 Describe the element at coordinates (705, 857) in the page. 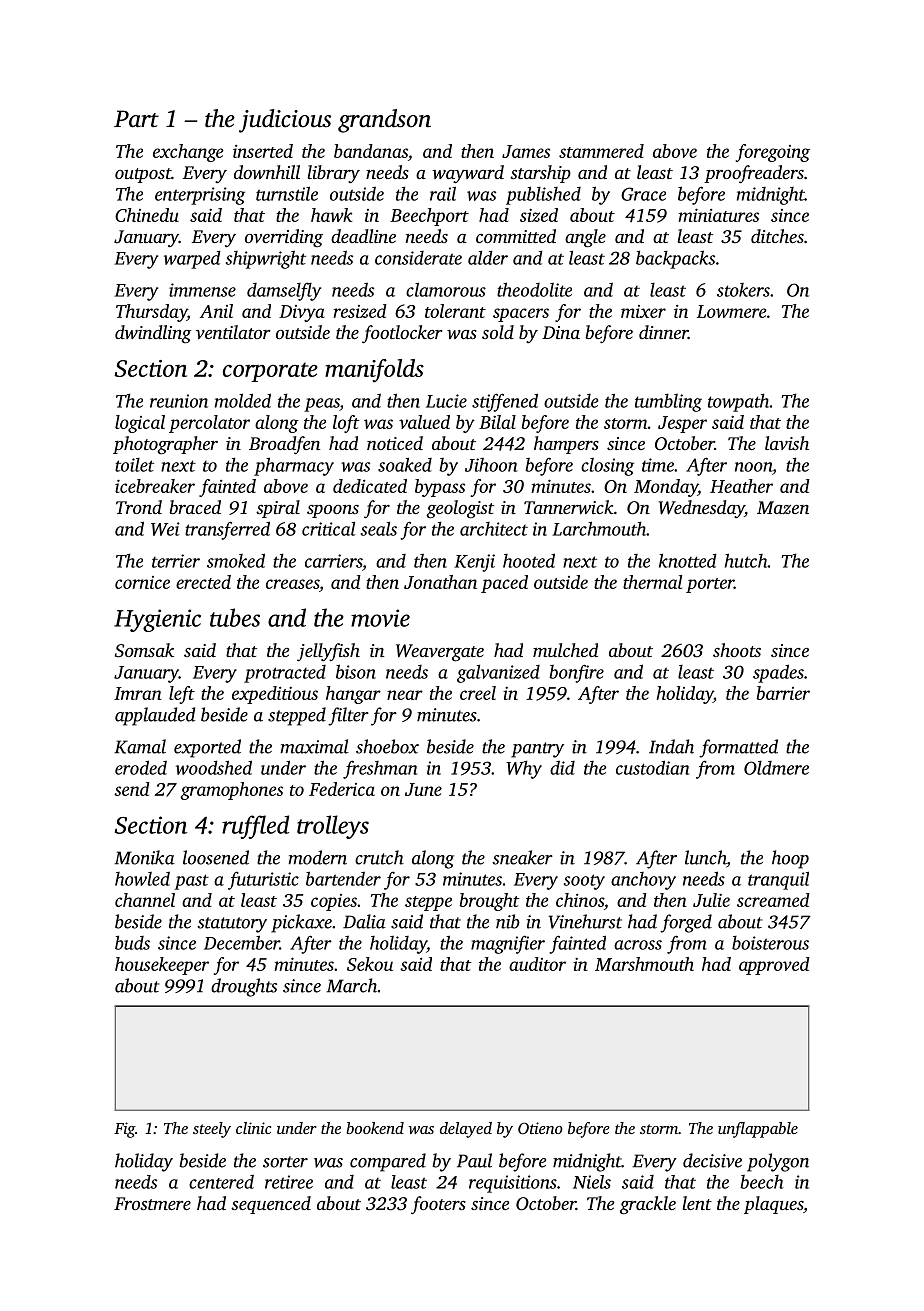

I see `lunch` at that location.
